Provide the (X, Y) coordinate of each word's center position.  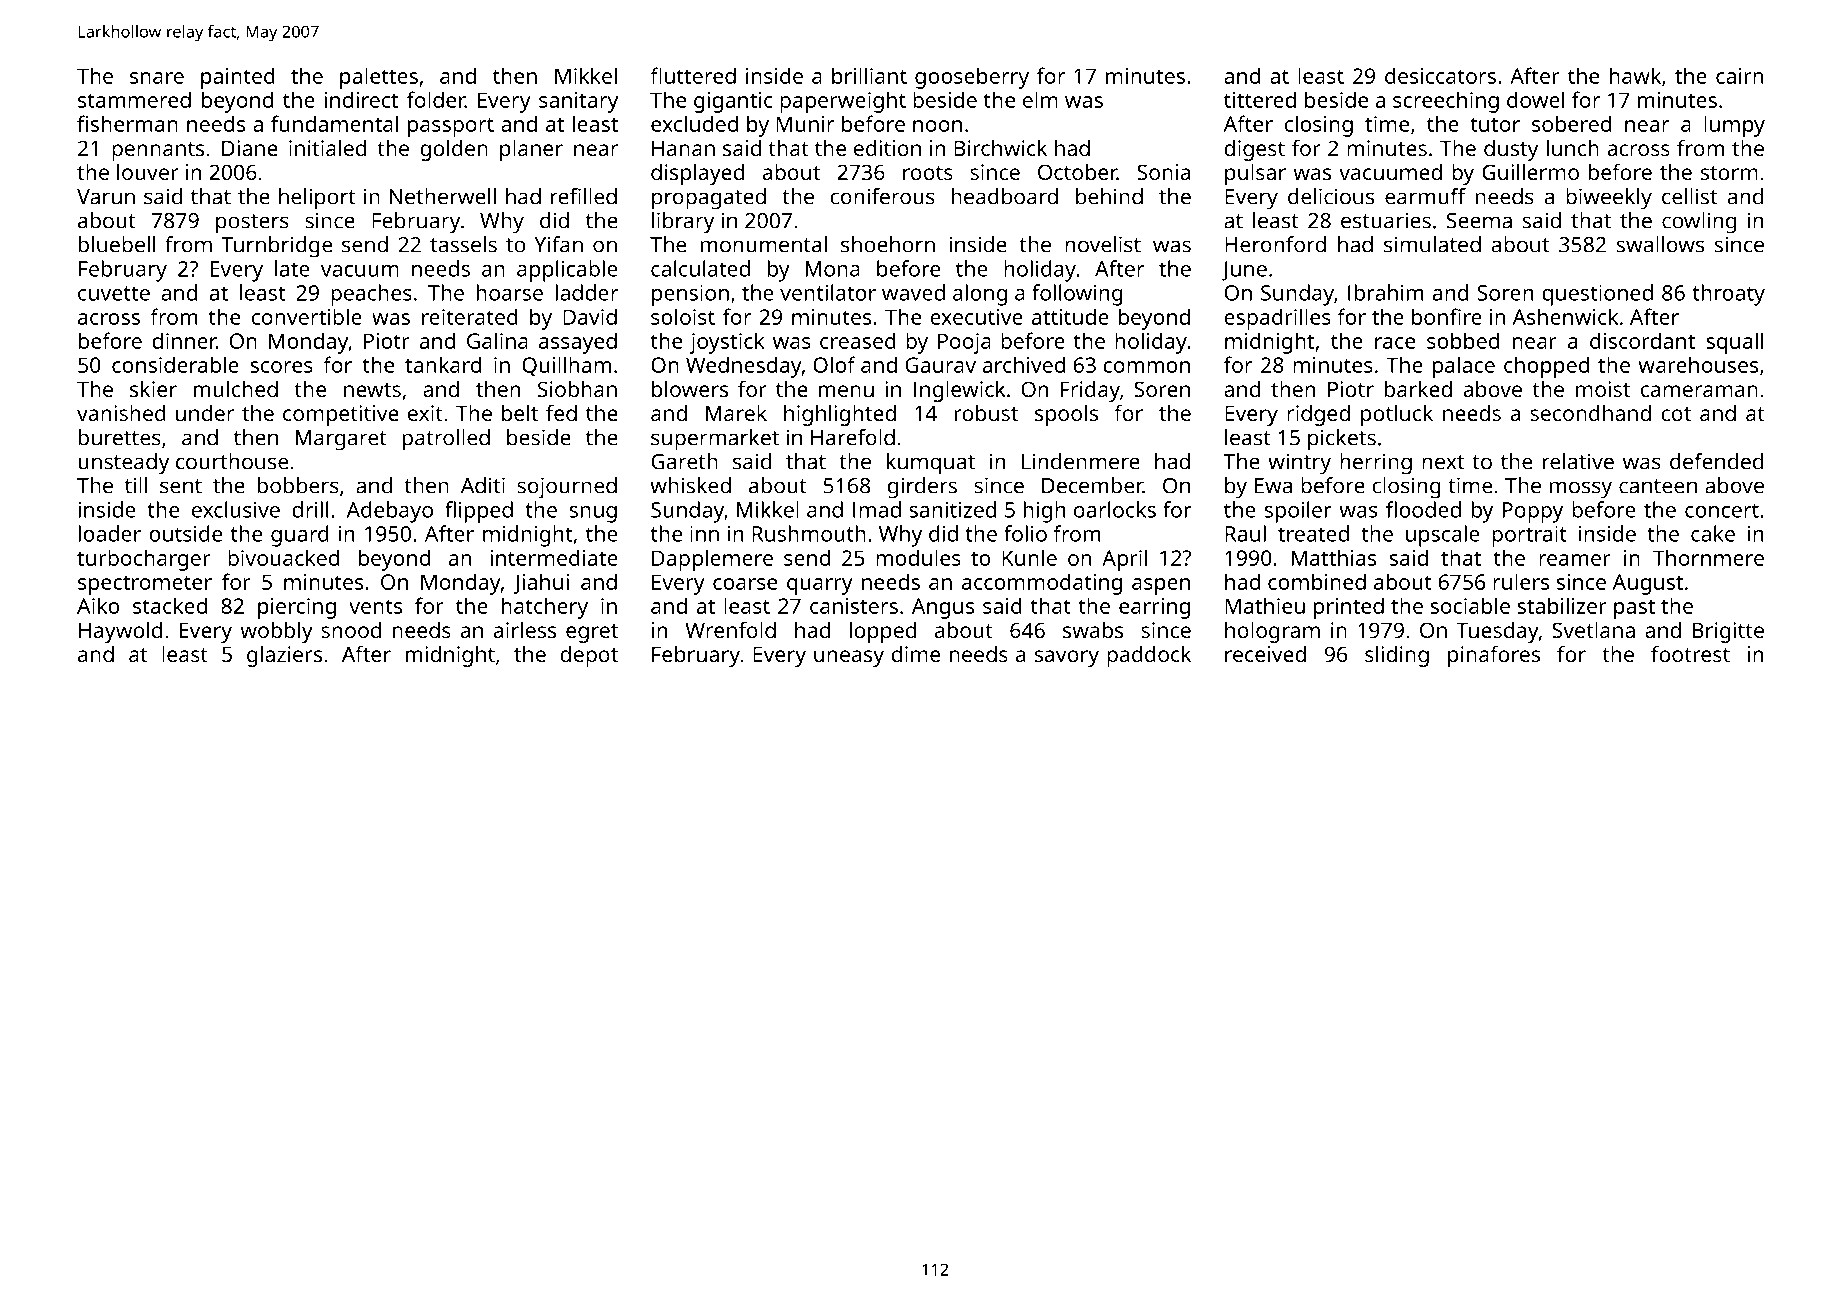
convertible (307, 316)
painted (238, 78)
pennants (158, 151)
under (205, 413)
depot (589, 656)
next (1443, 462)
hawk (1635, 75)
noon (937, 126)
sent (181, 486)
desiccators (1440, 75)
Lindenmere (1081, 461)
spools (1066, 415)
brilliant (869, 75)
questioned (1597, 295)
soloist (683, 316)
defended (1716, 461)
